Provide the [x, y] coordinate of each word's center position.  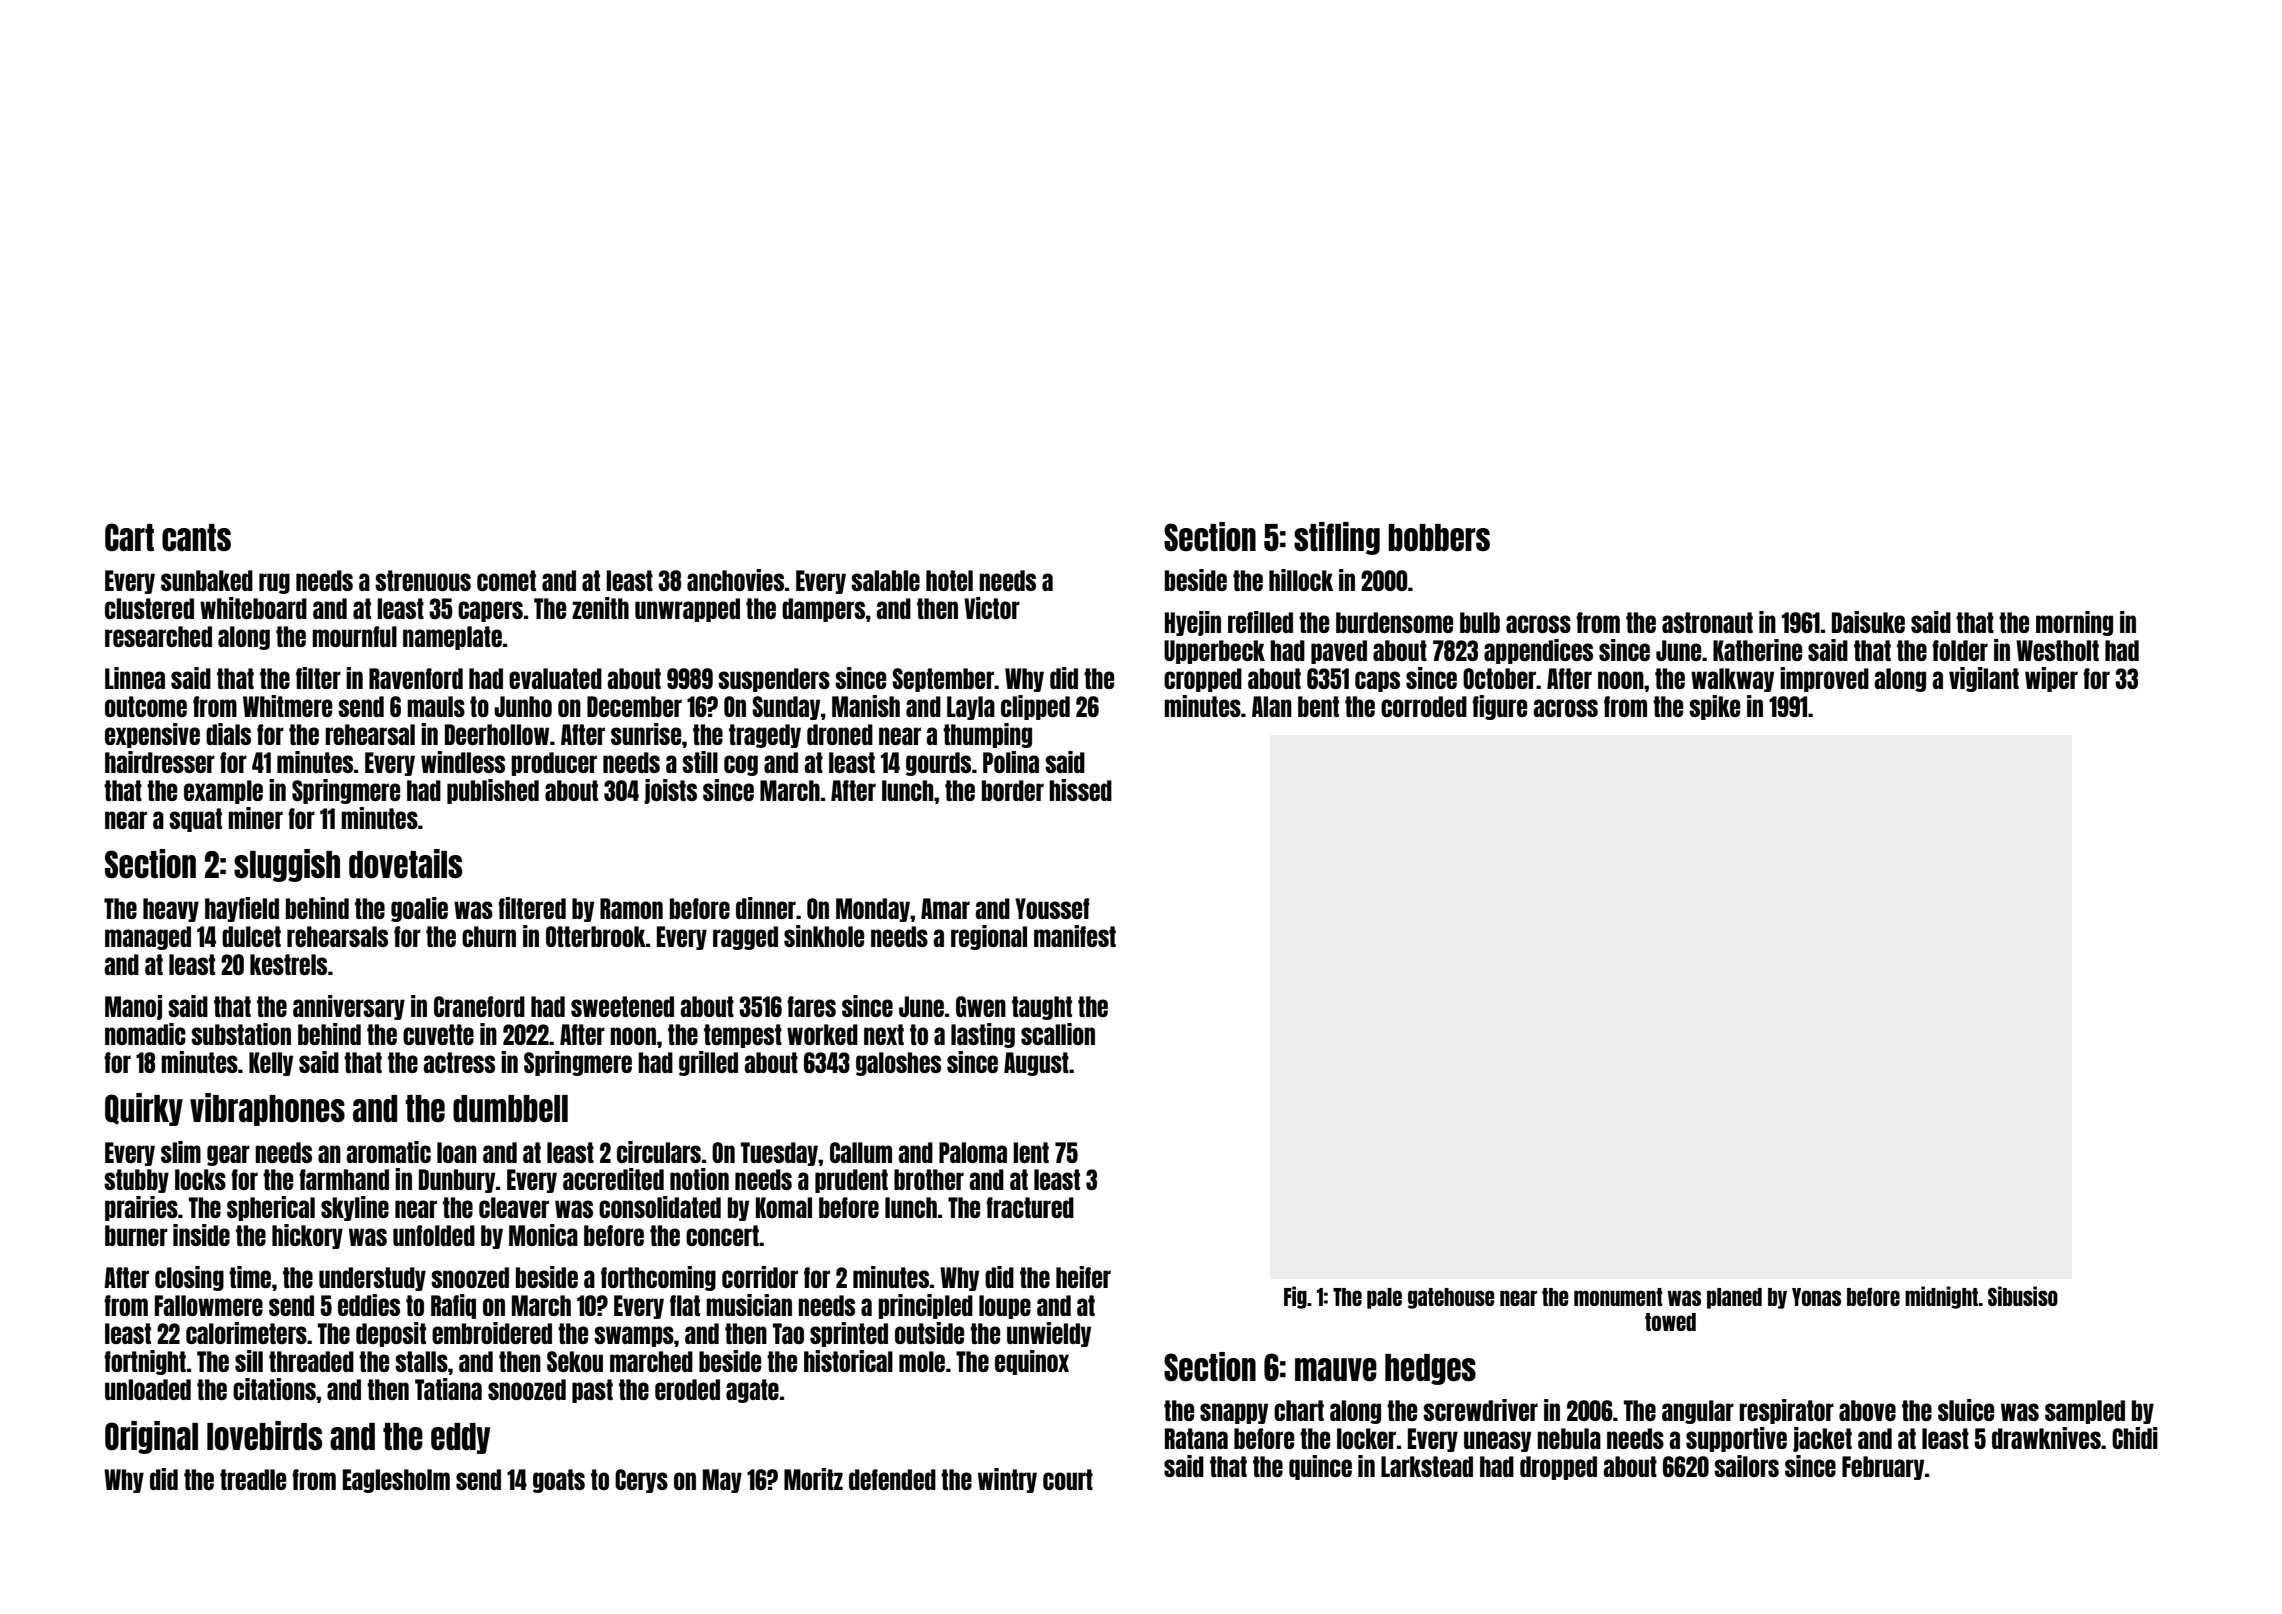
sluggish [287, 865]
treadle [253, 1479]
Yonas [1816, 1297]
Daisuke [1868, 622]
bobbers [1439, 537]
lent [1031, 1152]
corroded [1424, 706]
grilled [708, 1063]
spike [1714, 707]
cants [196, 538]
